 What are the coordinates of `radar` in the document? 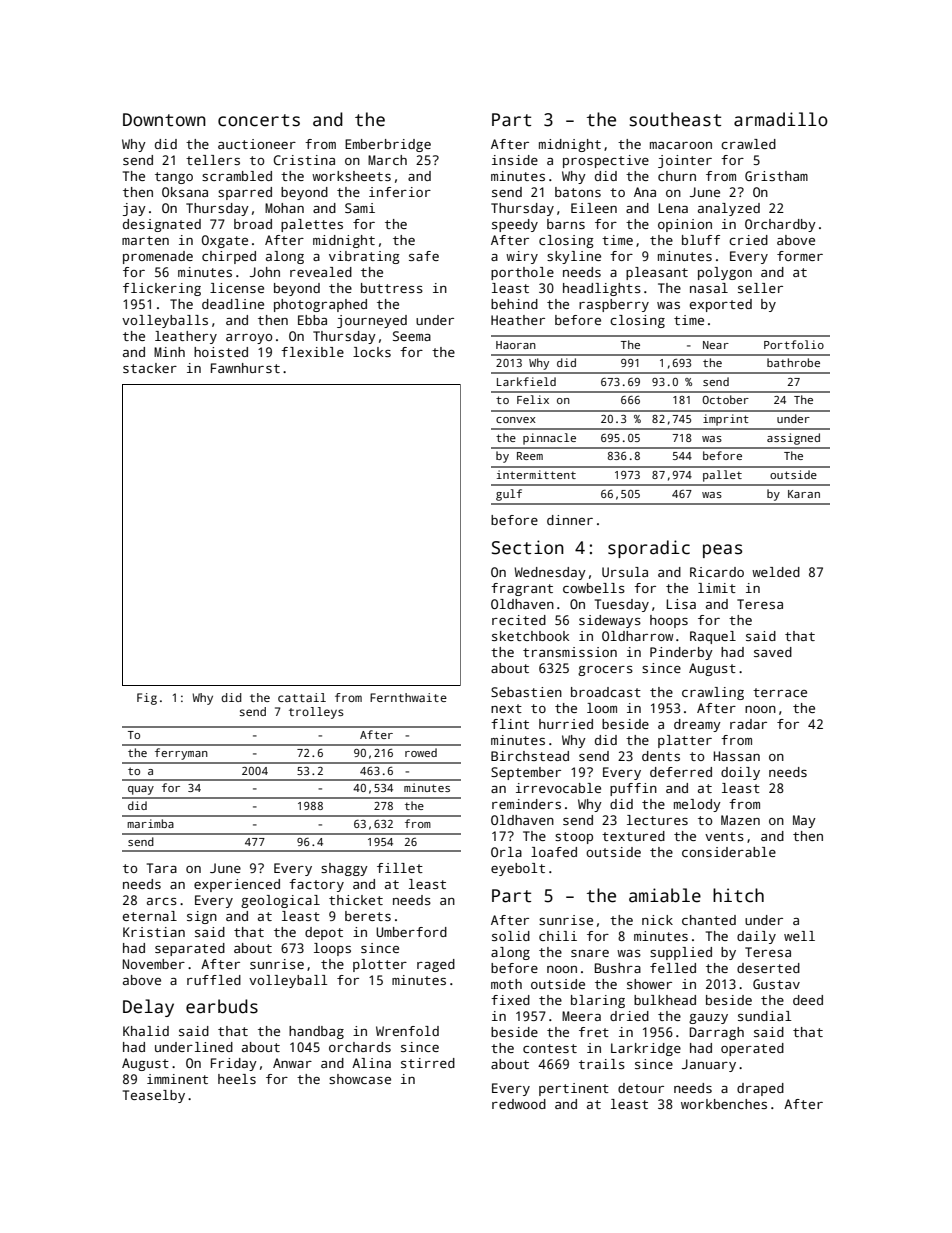 It's located at (748, 724).
